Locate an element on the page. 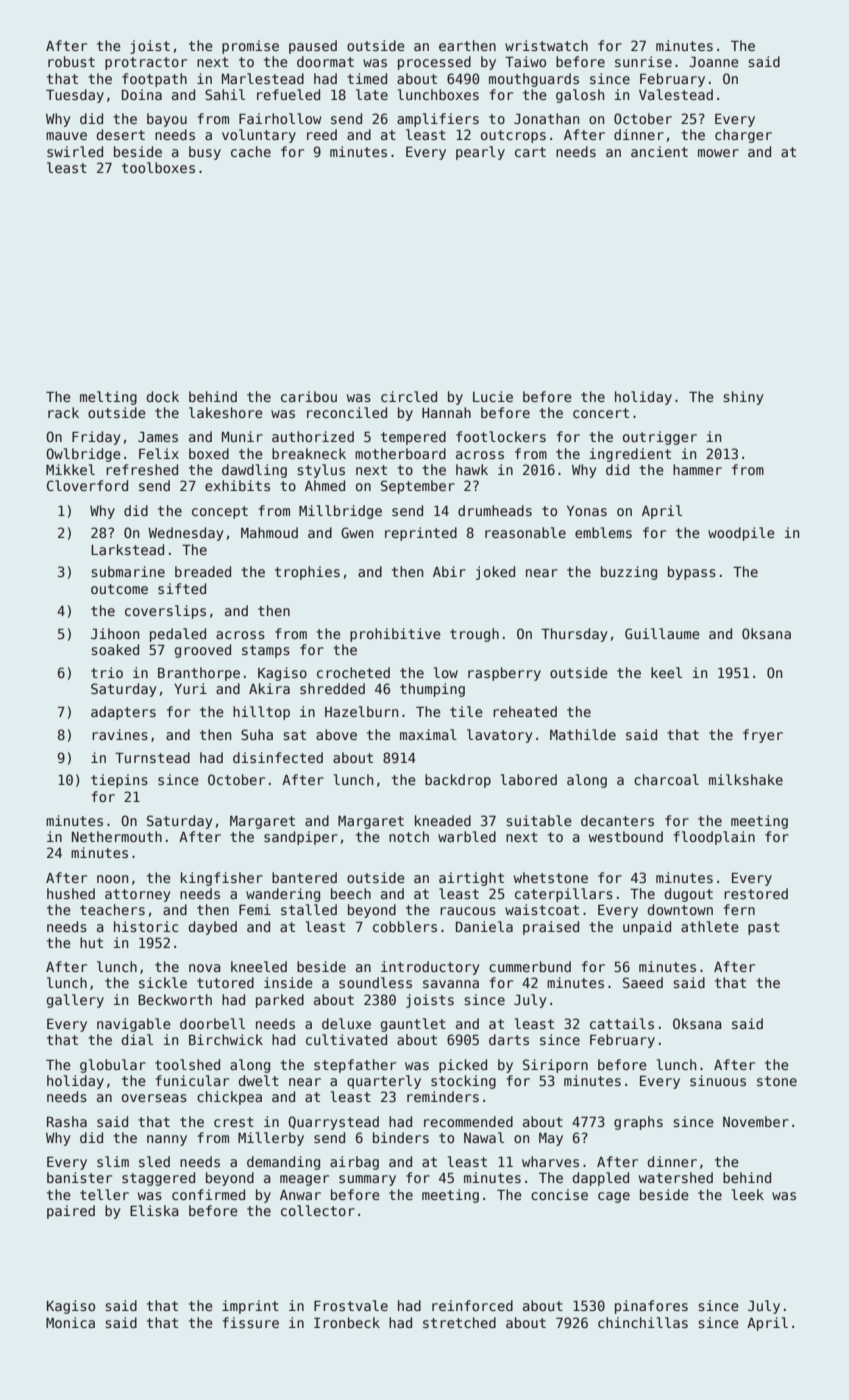 This image has height=1400, width=849. outrigger is located at coordinates (660, 438).
